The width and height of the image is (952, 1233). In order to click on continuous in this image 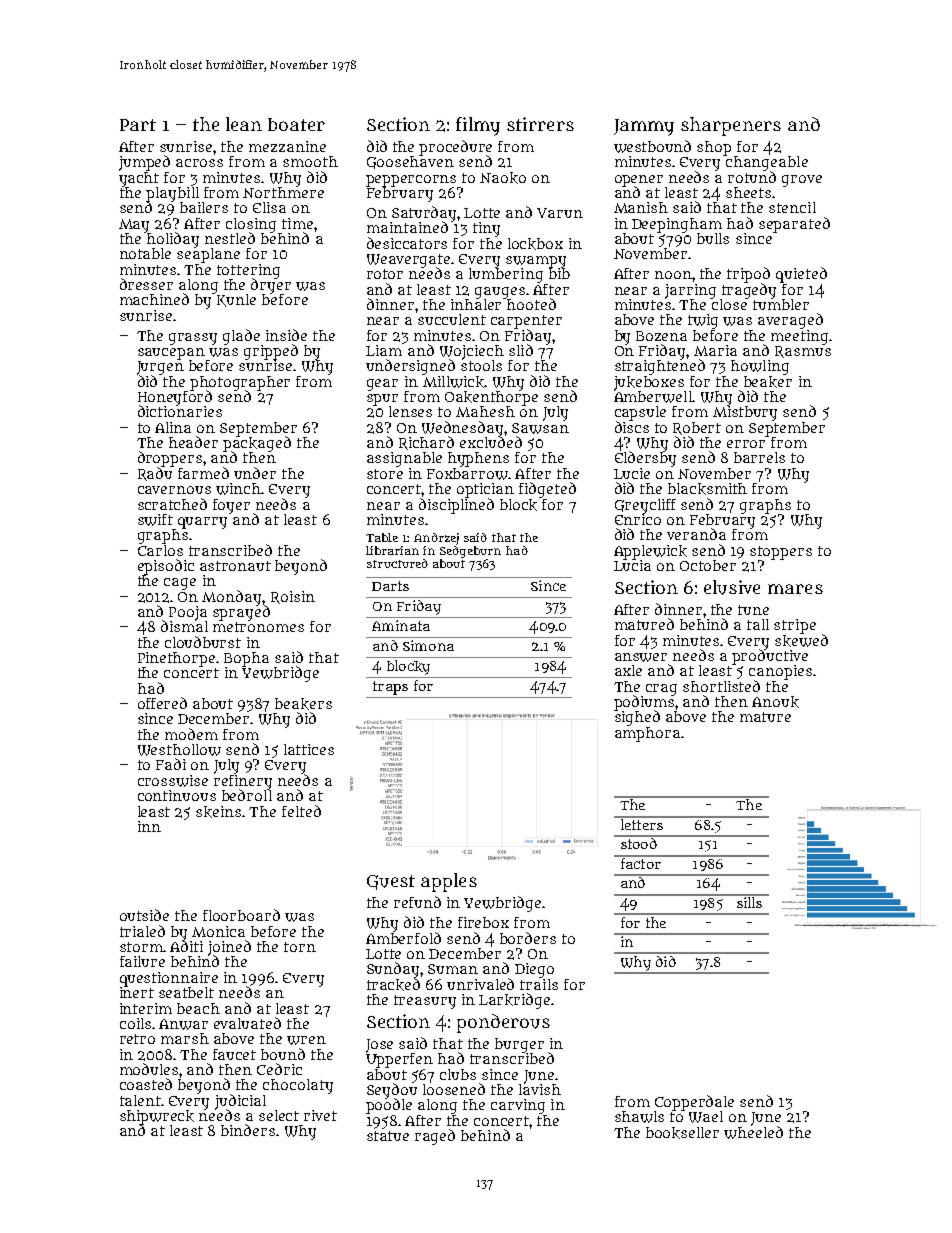, I will do `click(177, 795)`.
